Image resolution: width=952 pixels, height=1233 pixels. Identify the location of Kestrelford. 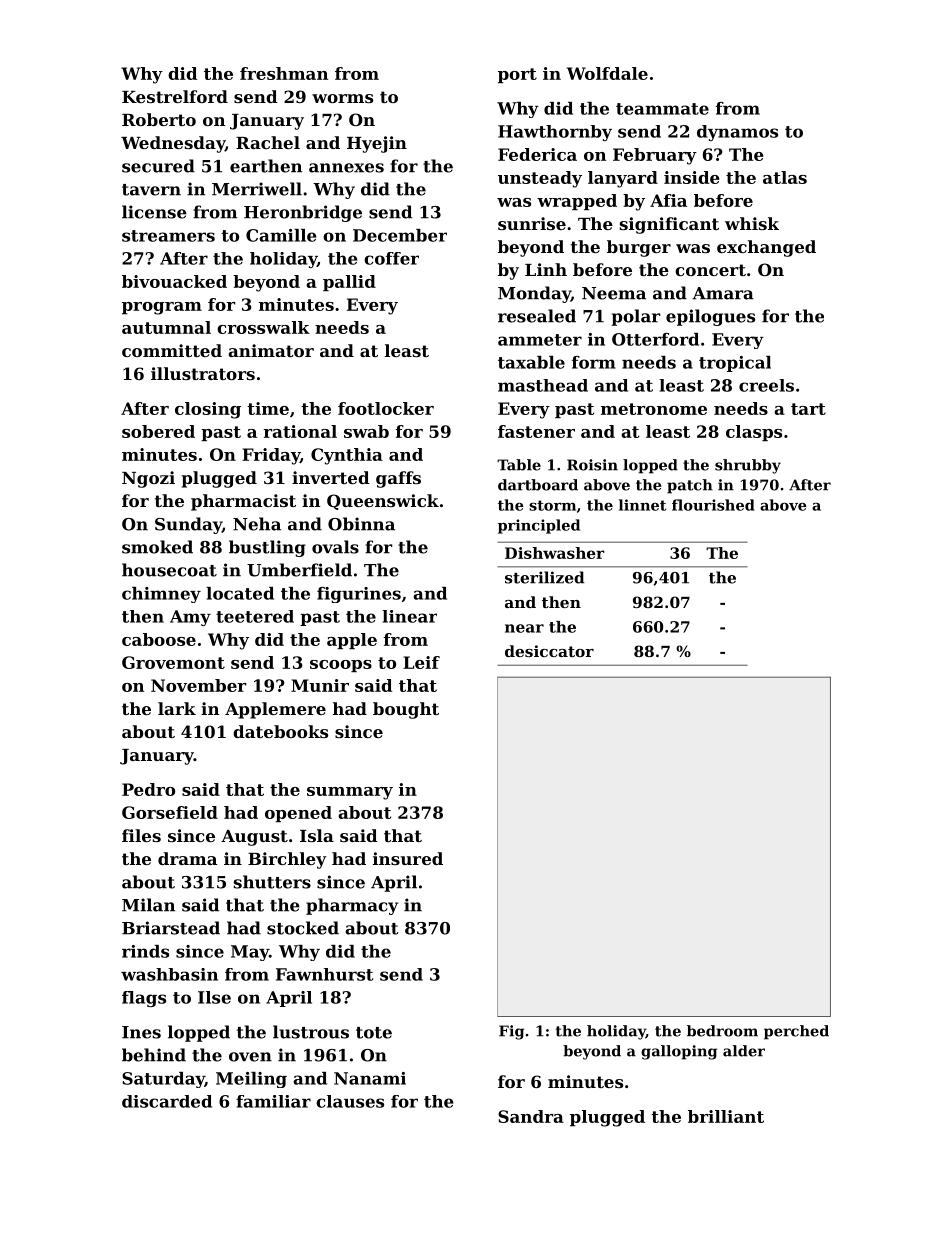
(175, 96).
